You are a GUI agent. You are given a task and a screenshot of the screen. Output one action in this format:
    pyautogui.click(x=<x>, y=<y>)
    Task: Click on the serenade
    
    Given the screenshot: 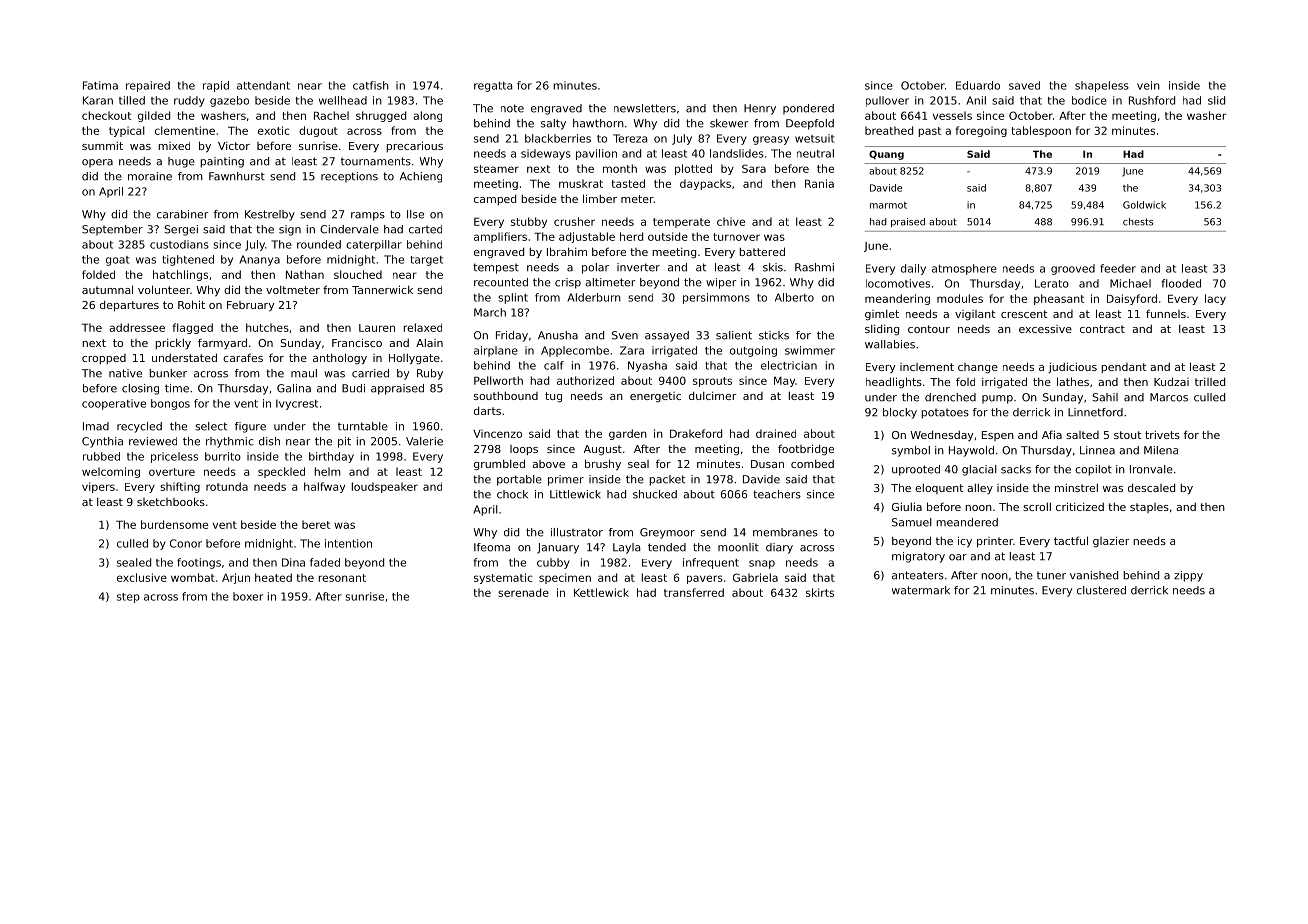 What is the action you would take?
    pyautogui.click(x=523, y=592)
